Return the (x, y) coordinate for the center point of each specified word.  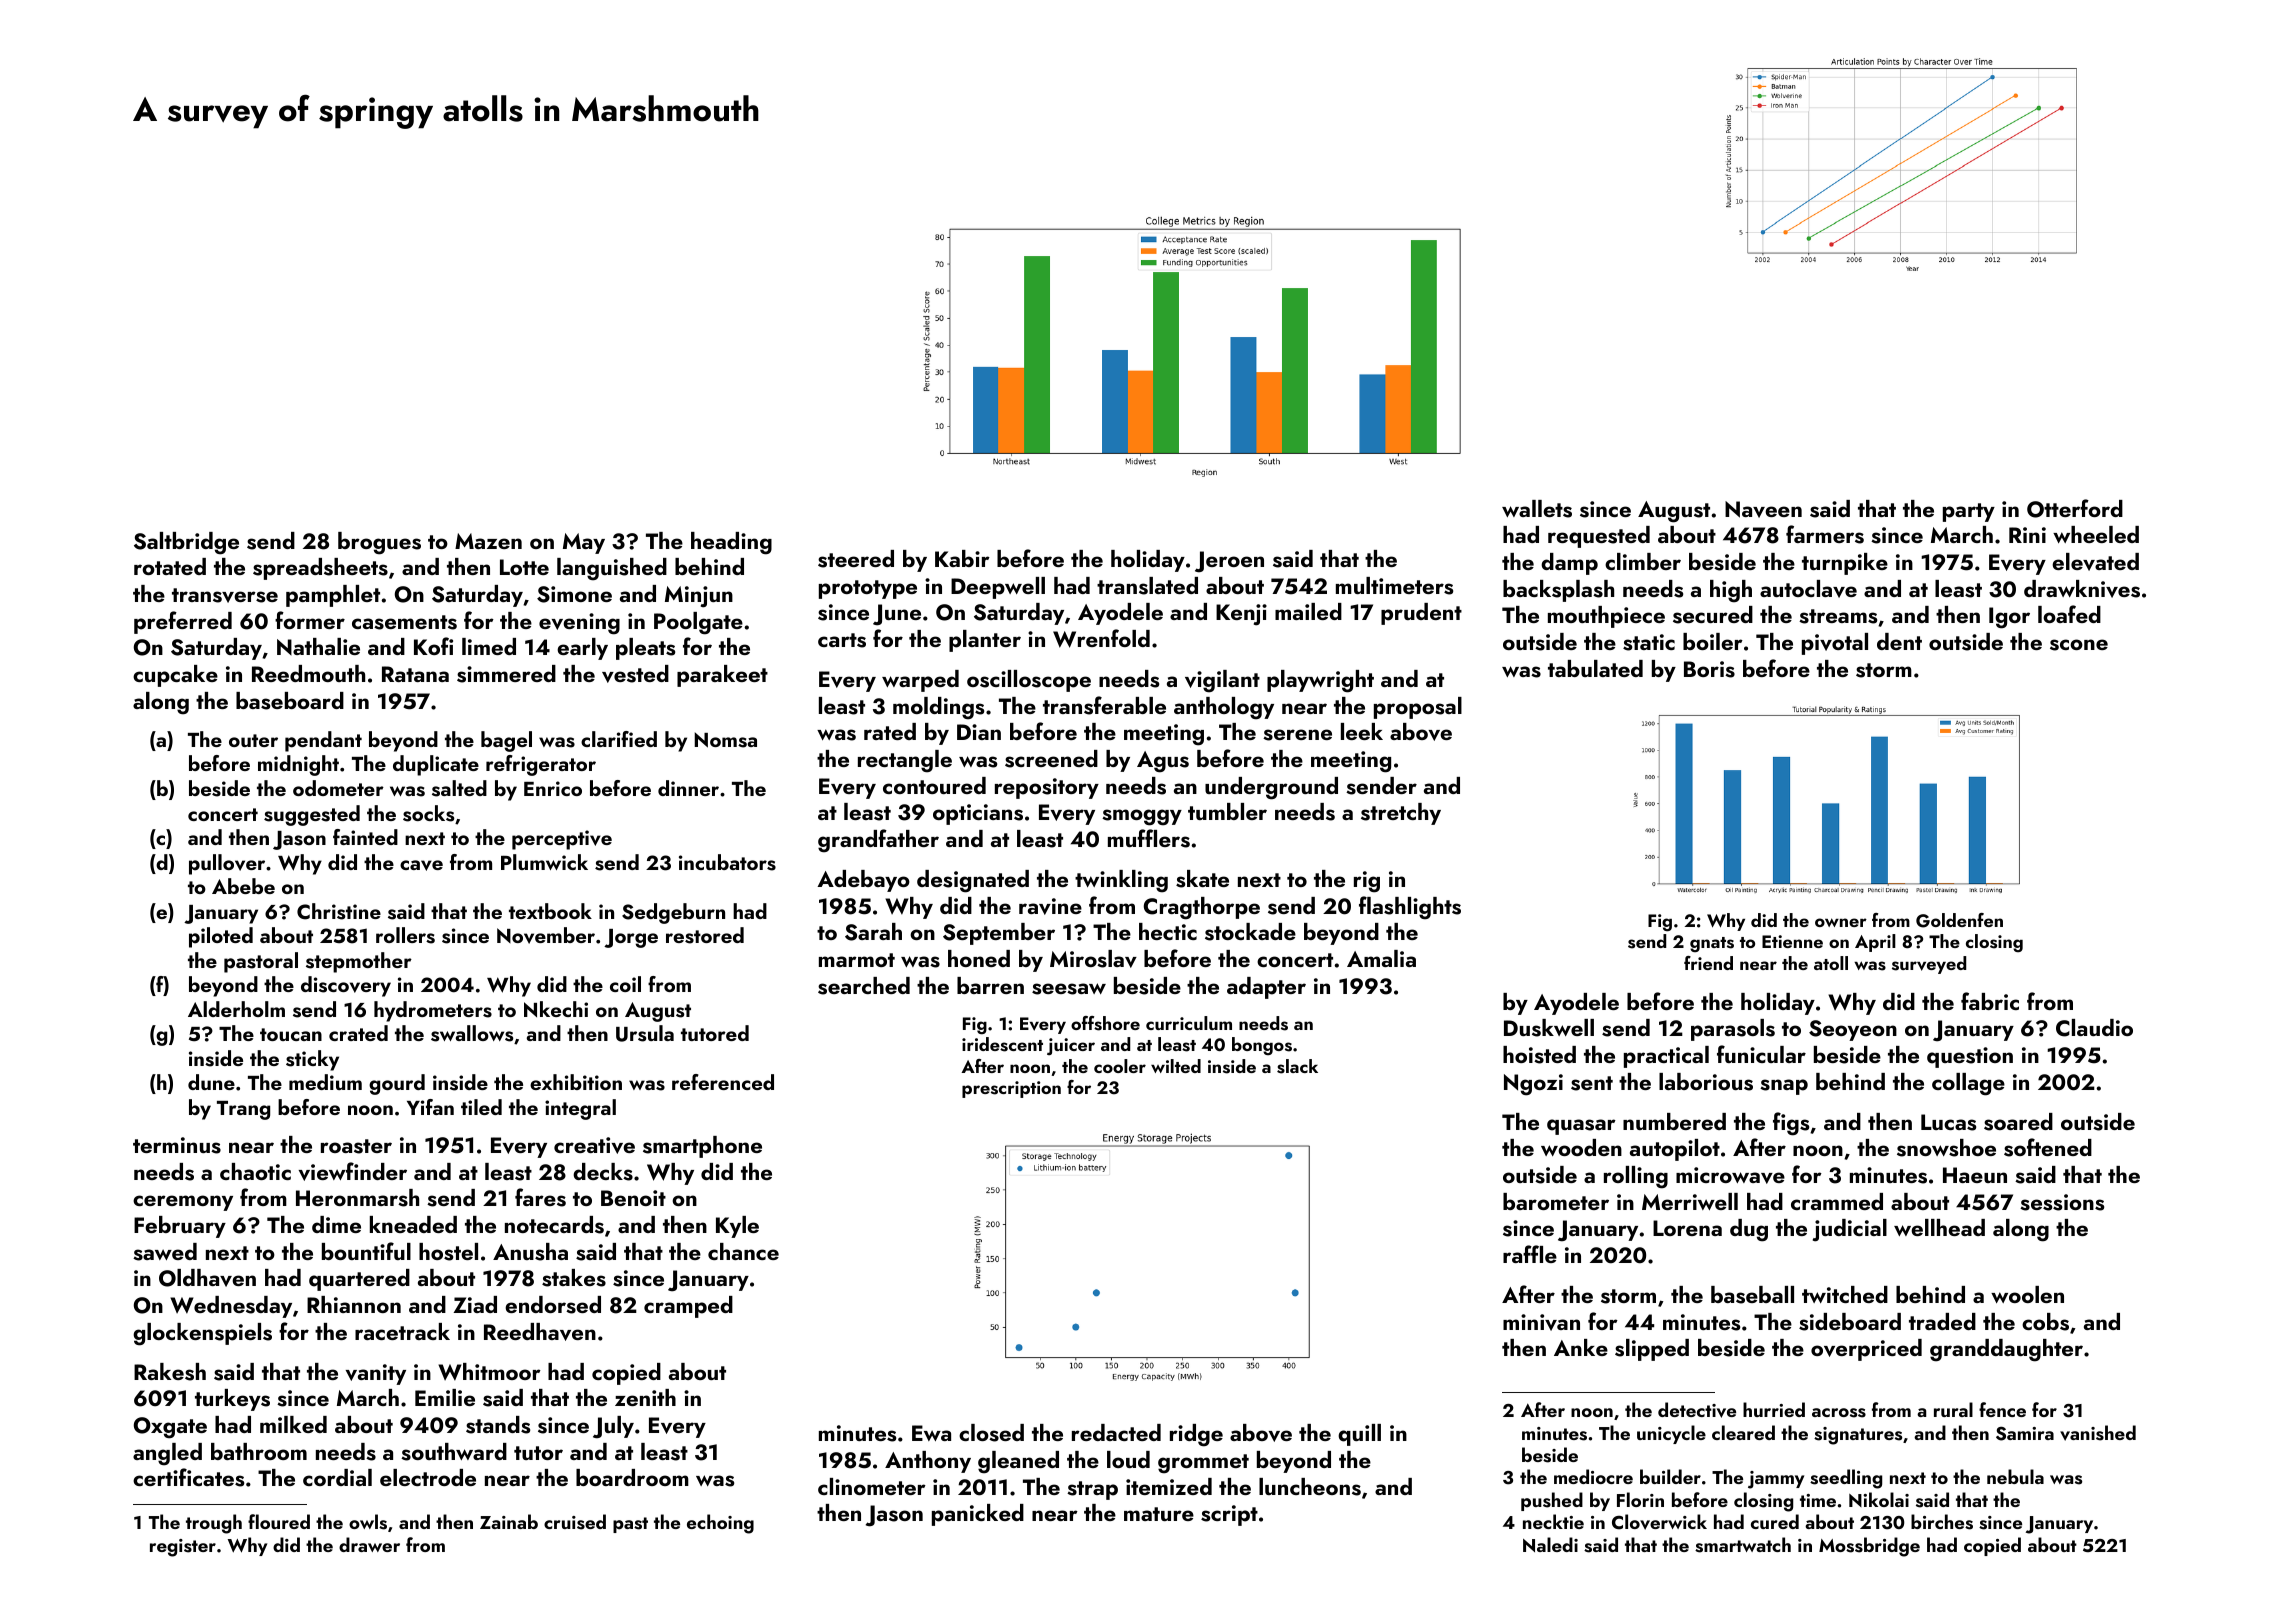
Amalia (1381, 958)
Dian (979, 732)
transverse (225, 595)
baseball (1752, 1295)
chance (743, 1251)
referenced (723, 1082)
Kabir (962, 558)
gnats (1712, 944)
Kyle (737, 1227)
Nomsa (725, 740)
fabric (1990, 1001)
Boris (1709, 669)
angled (167, 1454)
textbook (550, 911)
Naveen (1763, 509)
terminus (177, 1145)
